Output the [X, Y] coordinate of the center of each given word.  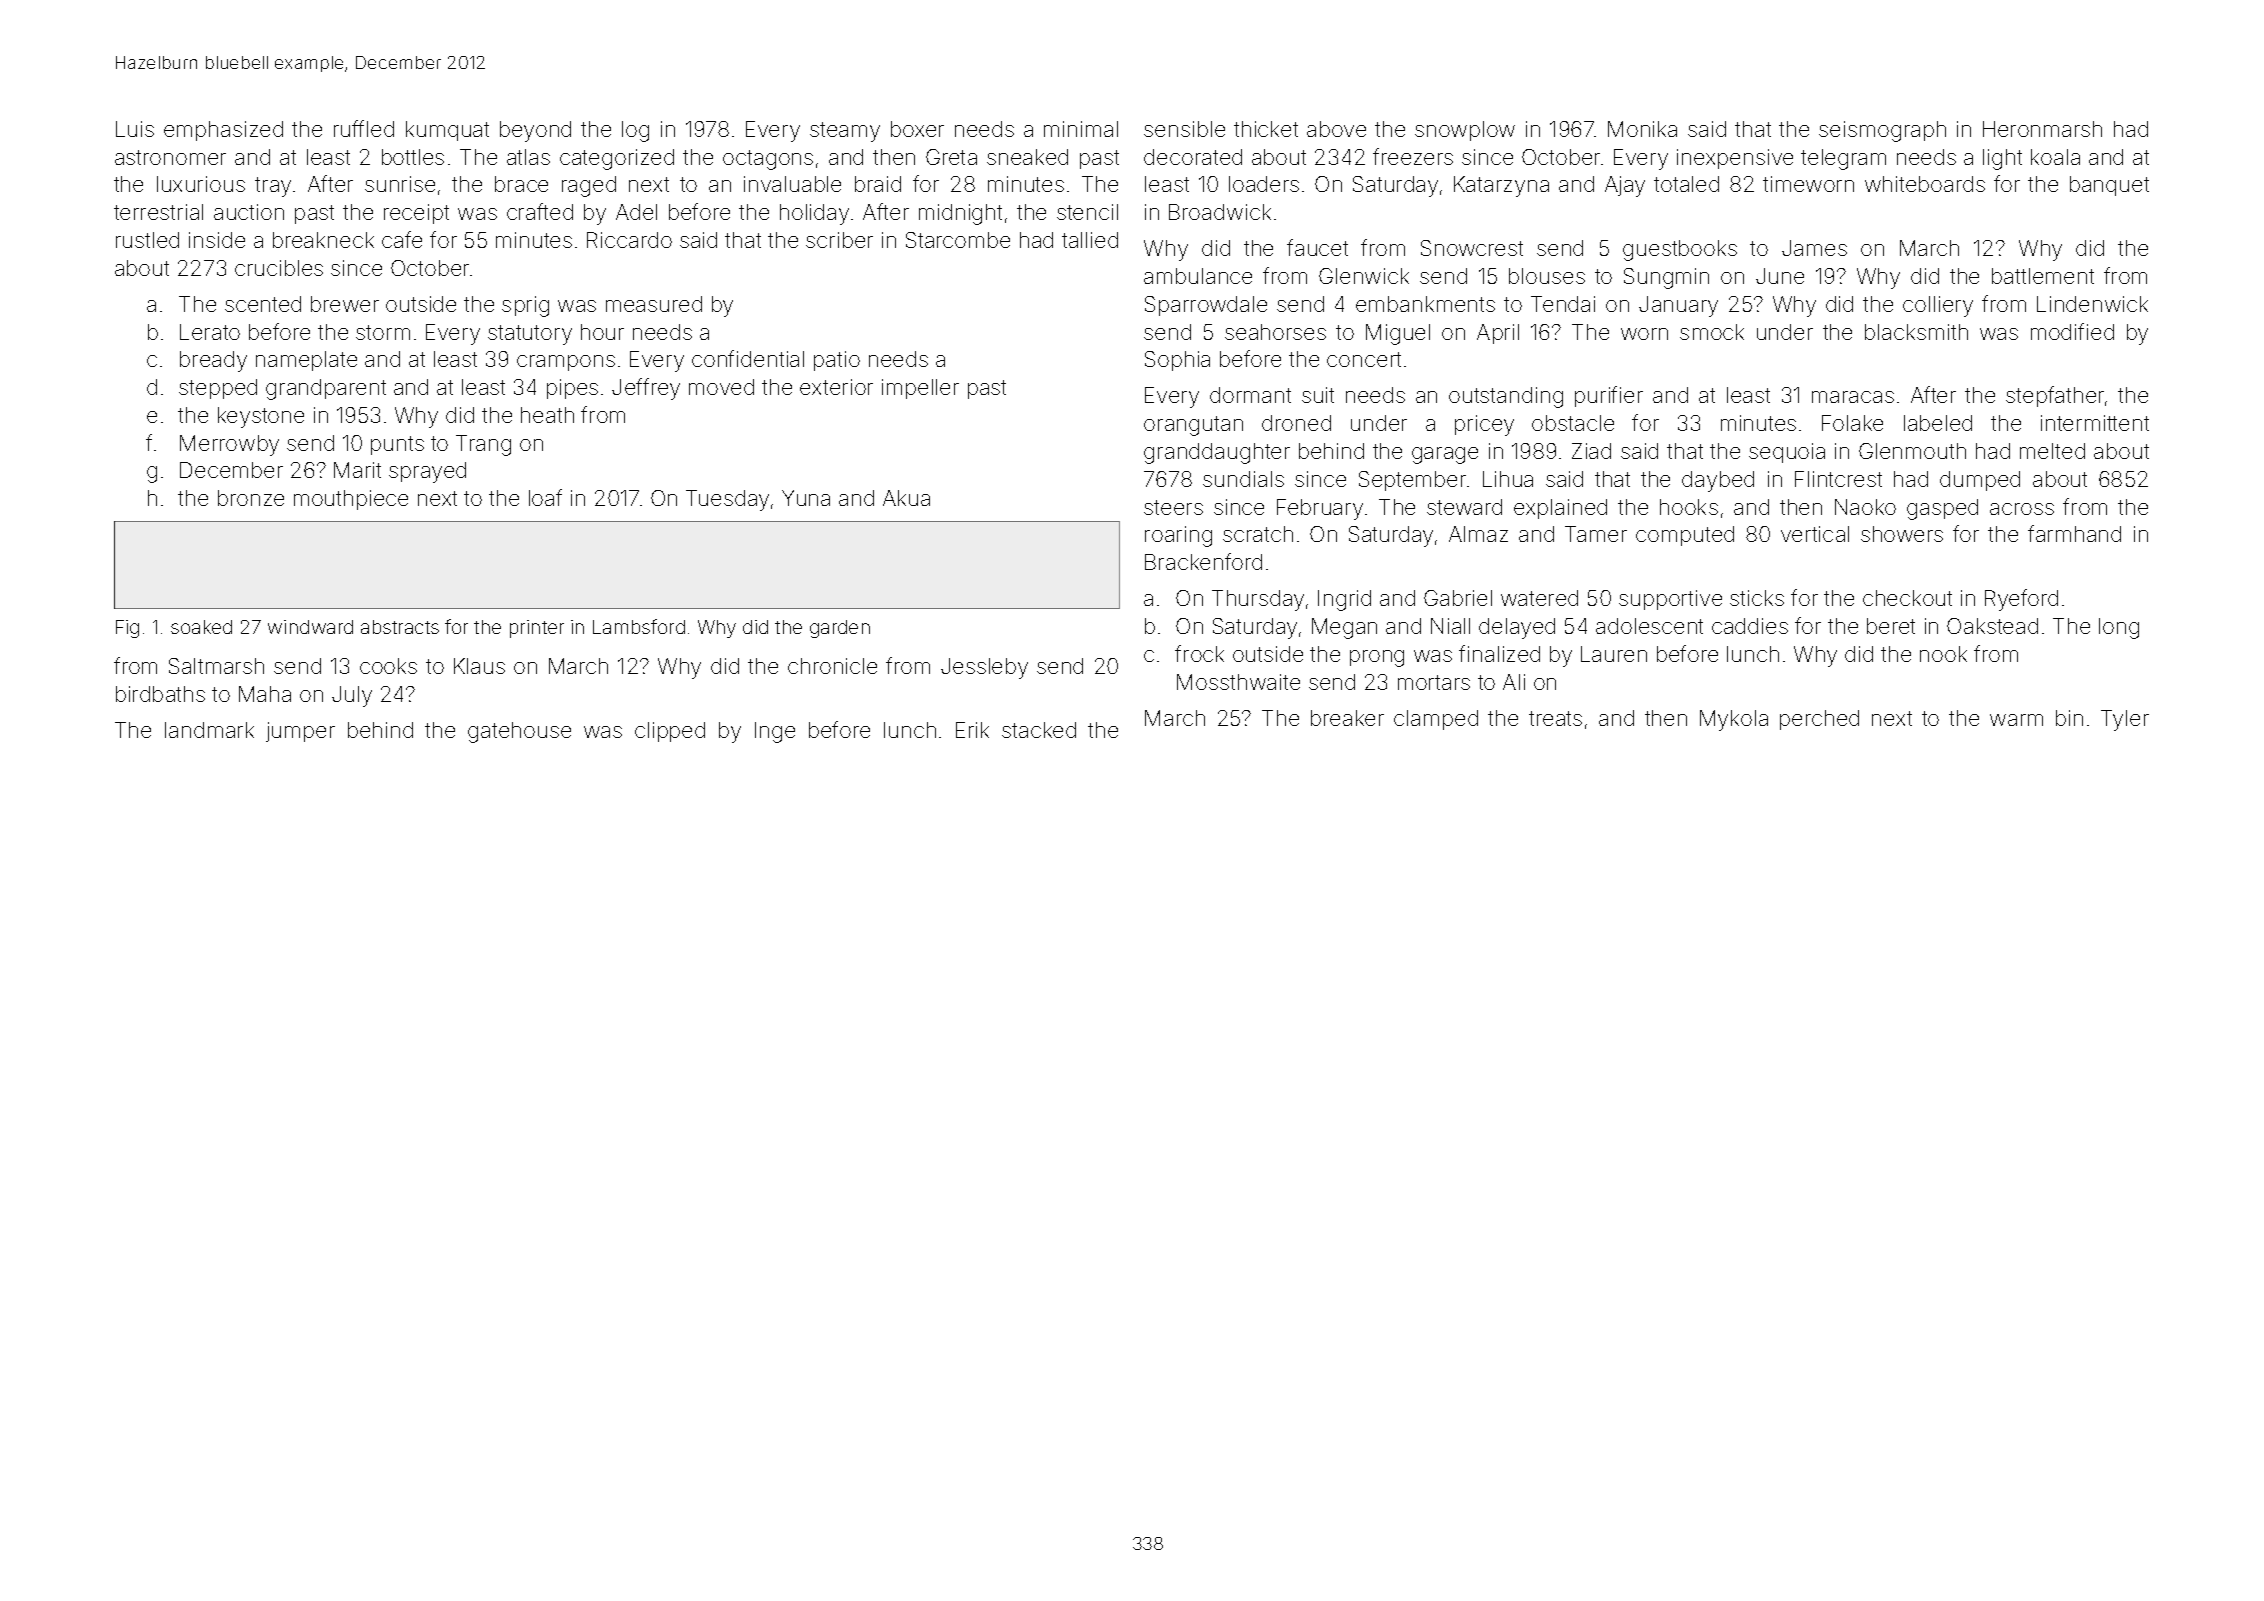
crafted [540, 211]
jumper [300, 732]
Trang [483, 445]
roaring [1178, 536]
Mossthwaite [1238, 682]
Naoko [1865, 507]
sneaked [1027, 157]
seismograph [1882, 131]
